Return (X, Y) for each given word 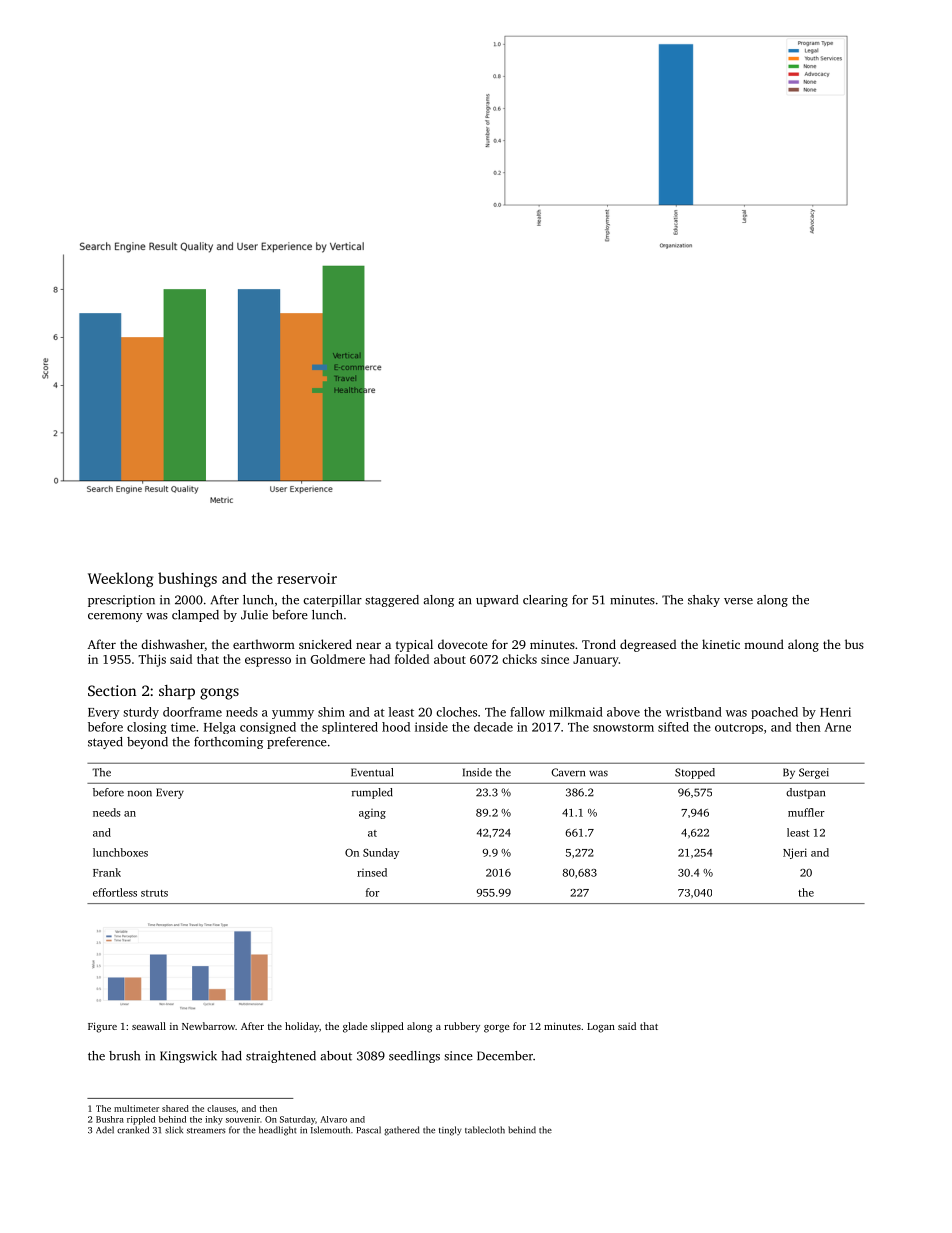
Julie (254, 615)
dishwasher (172, 644)
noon (140, 793)
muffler (806, 812)
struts (154, 893)
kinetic (721, 644)
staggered (392, 601)
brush (124, 1056)
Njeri (795, 853)
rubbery (462, 1027)
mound (764, 644)
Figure (102, 1027)
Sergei (814, 773)
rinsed (372, 872)
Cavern (568, 772)
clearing (545, 601)
